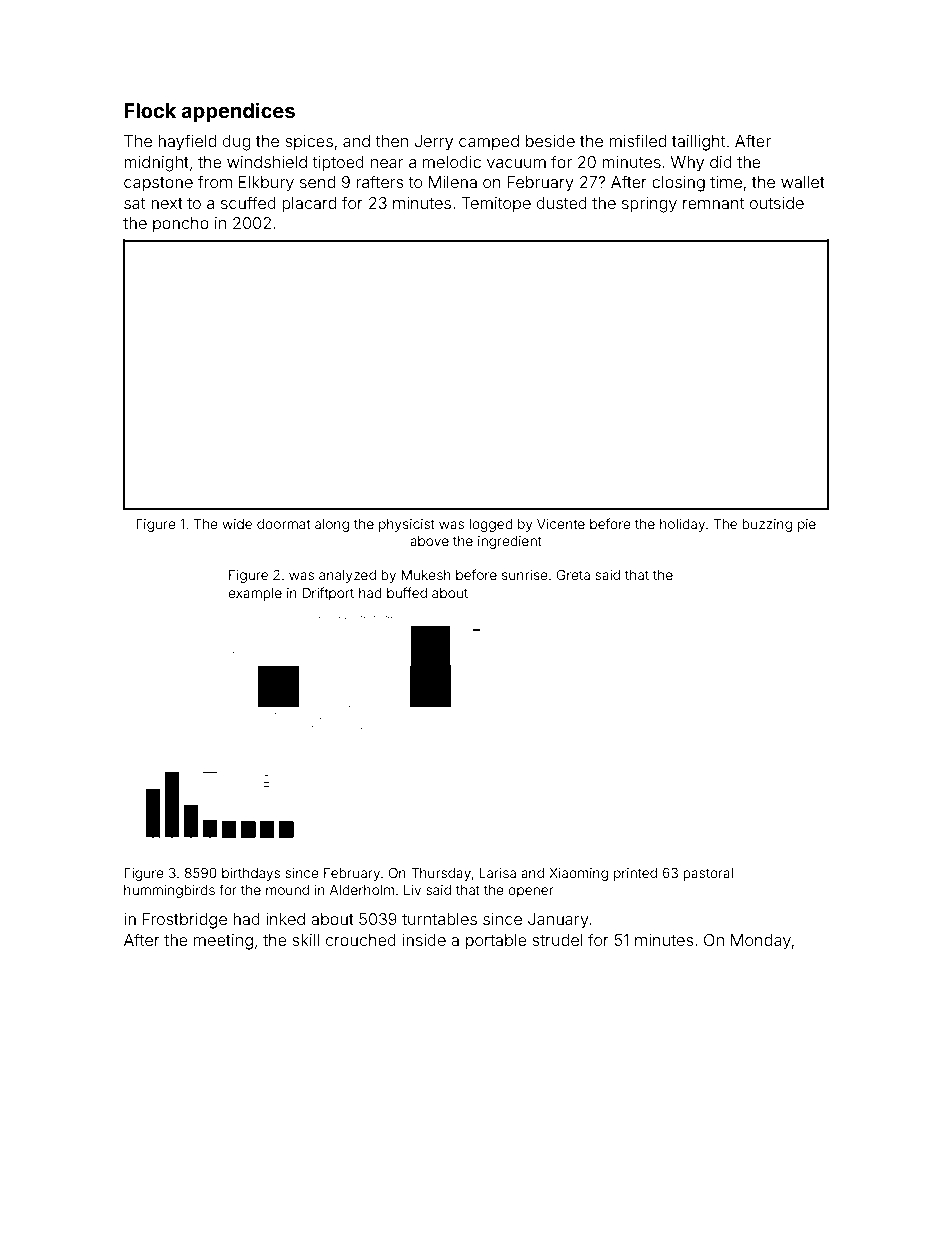 Image resolution: width=952 pixels, height=1233 pixels. I want to click on pastoral, so click(708, 874).
